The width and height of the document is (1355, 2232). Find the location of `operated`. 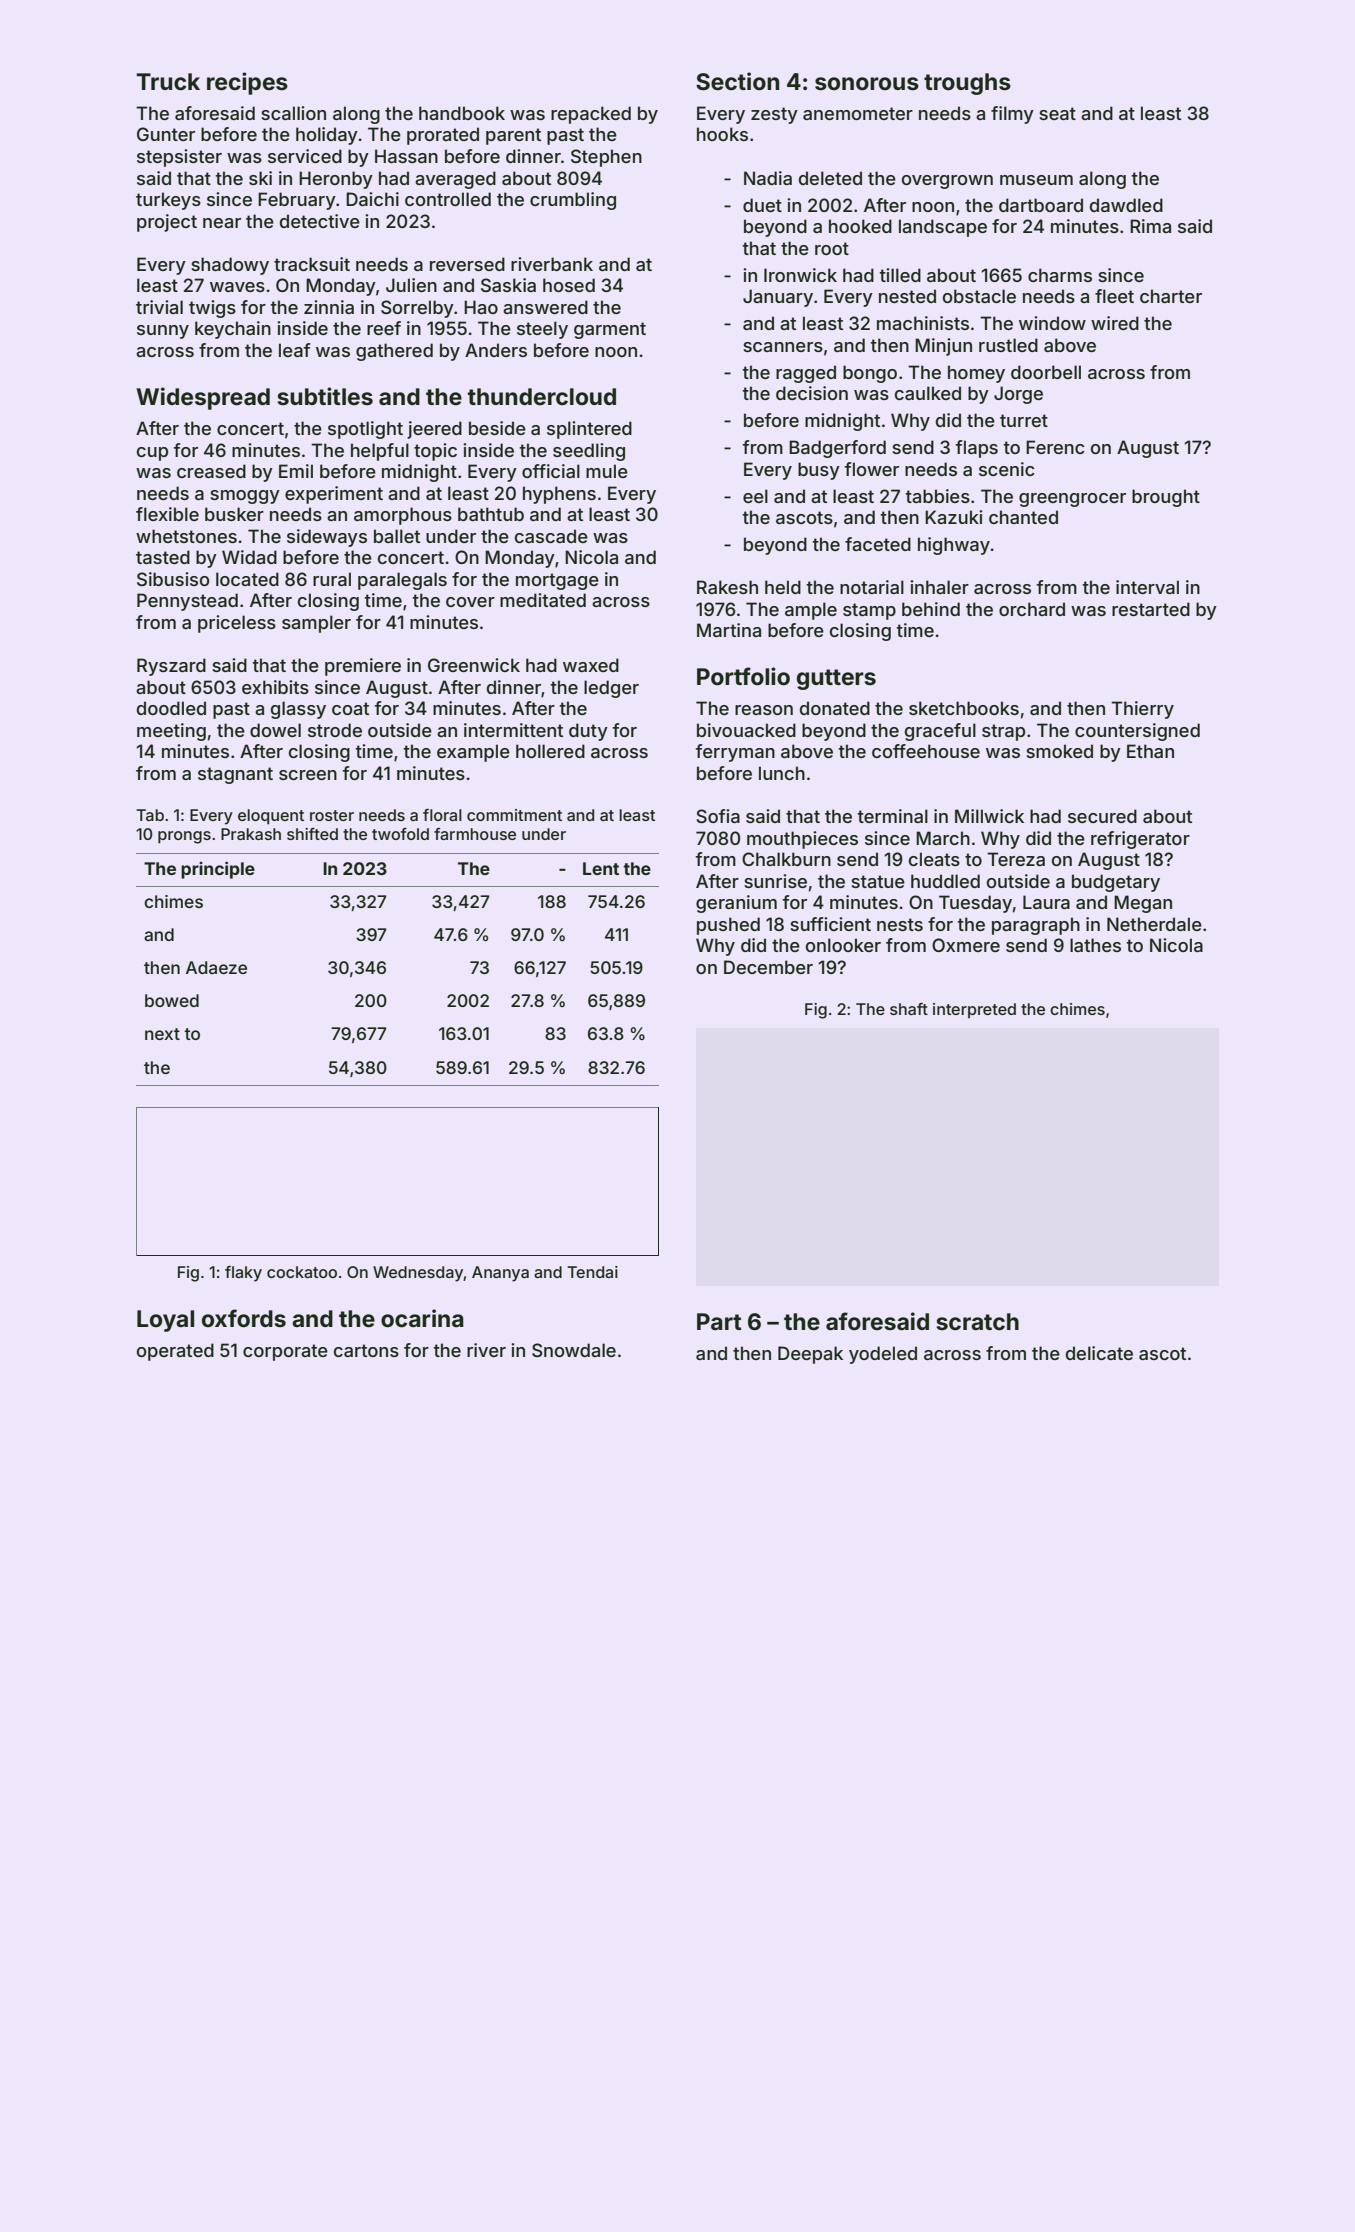

operated is located at coordinates (175, 1352).
